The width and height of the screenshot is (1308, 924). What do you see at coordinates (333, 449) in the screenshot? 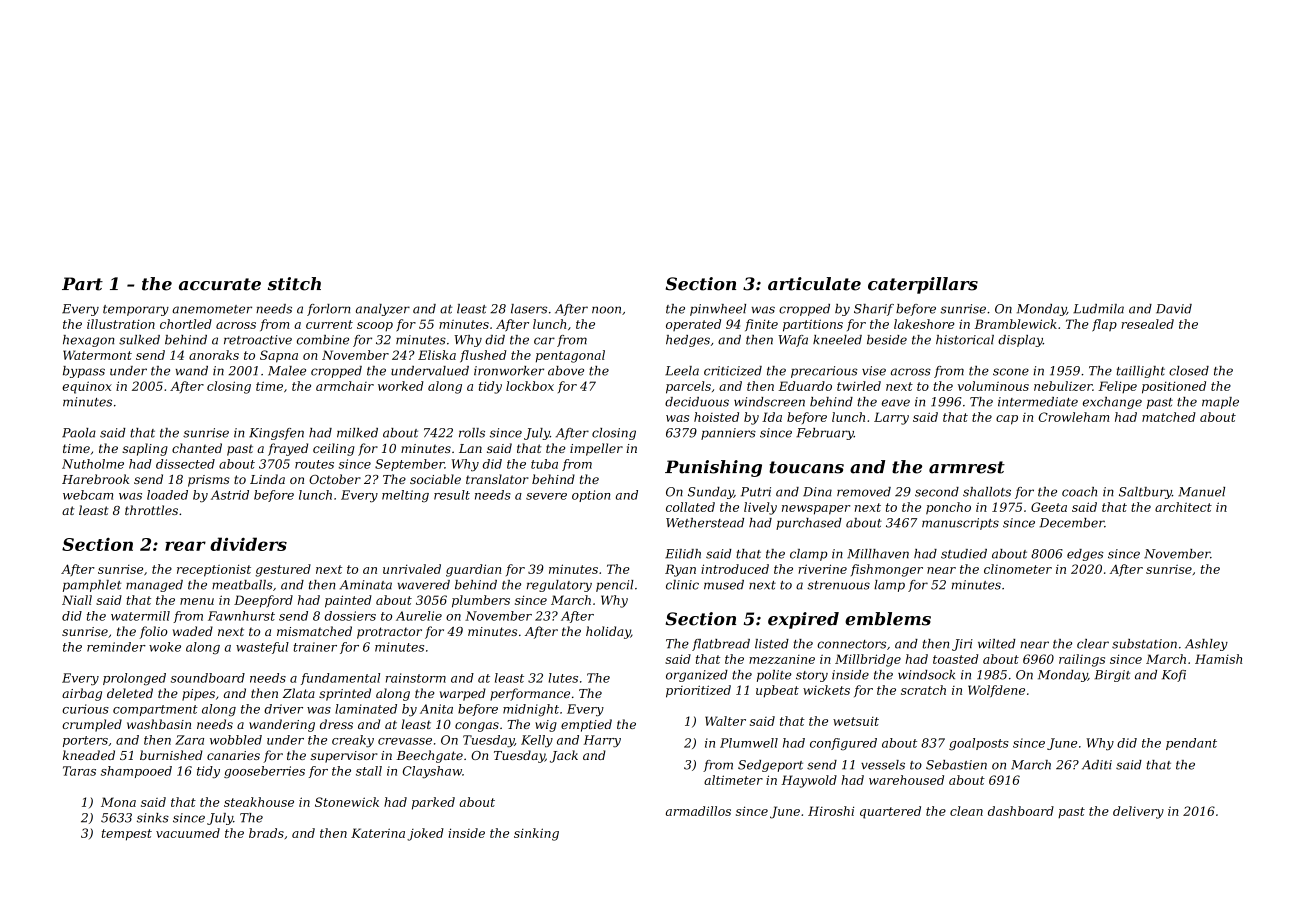
I see `ceiling` at bounding box center [333, 449].
